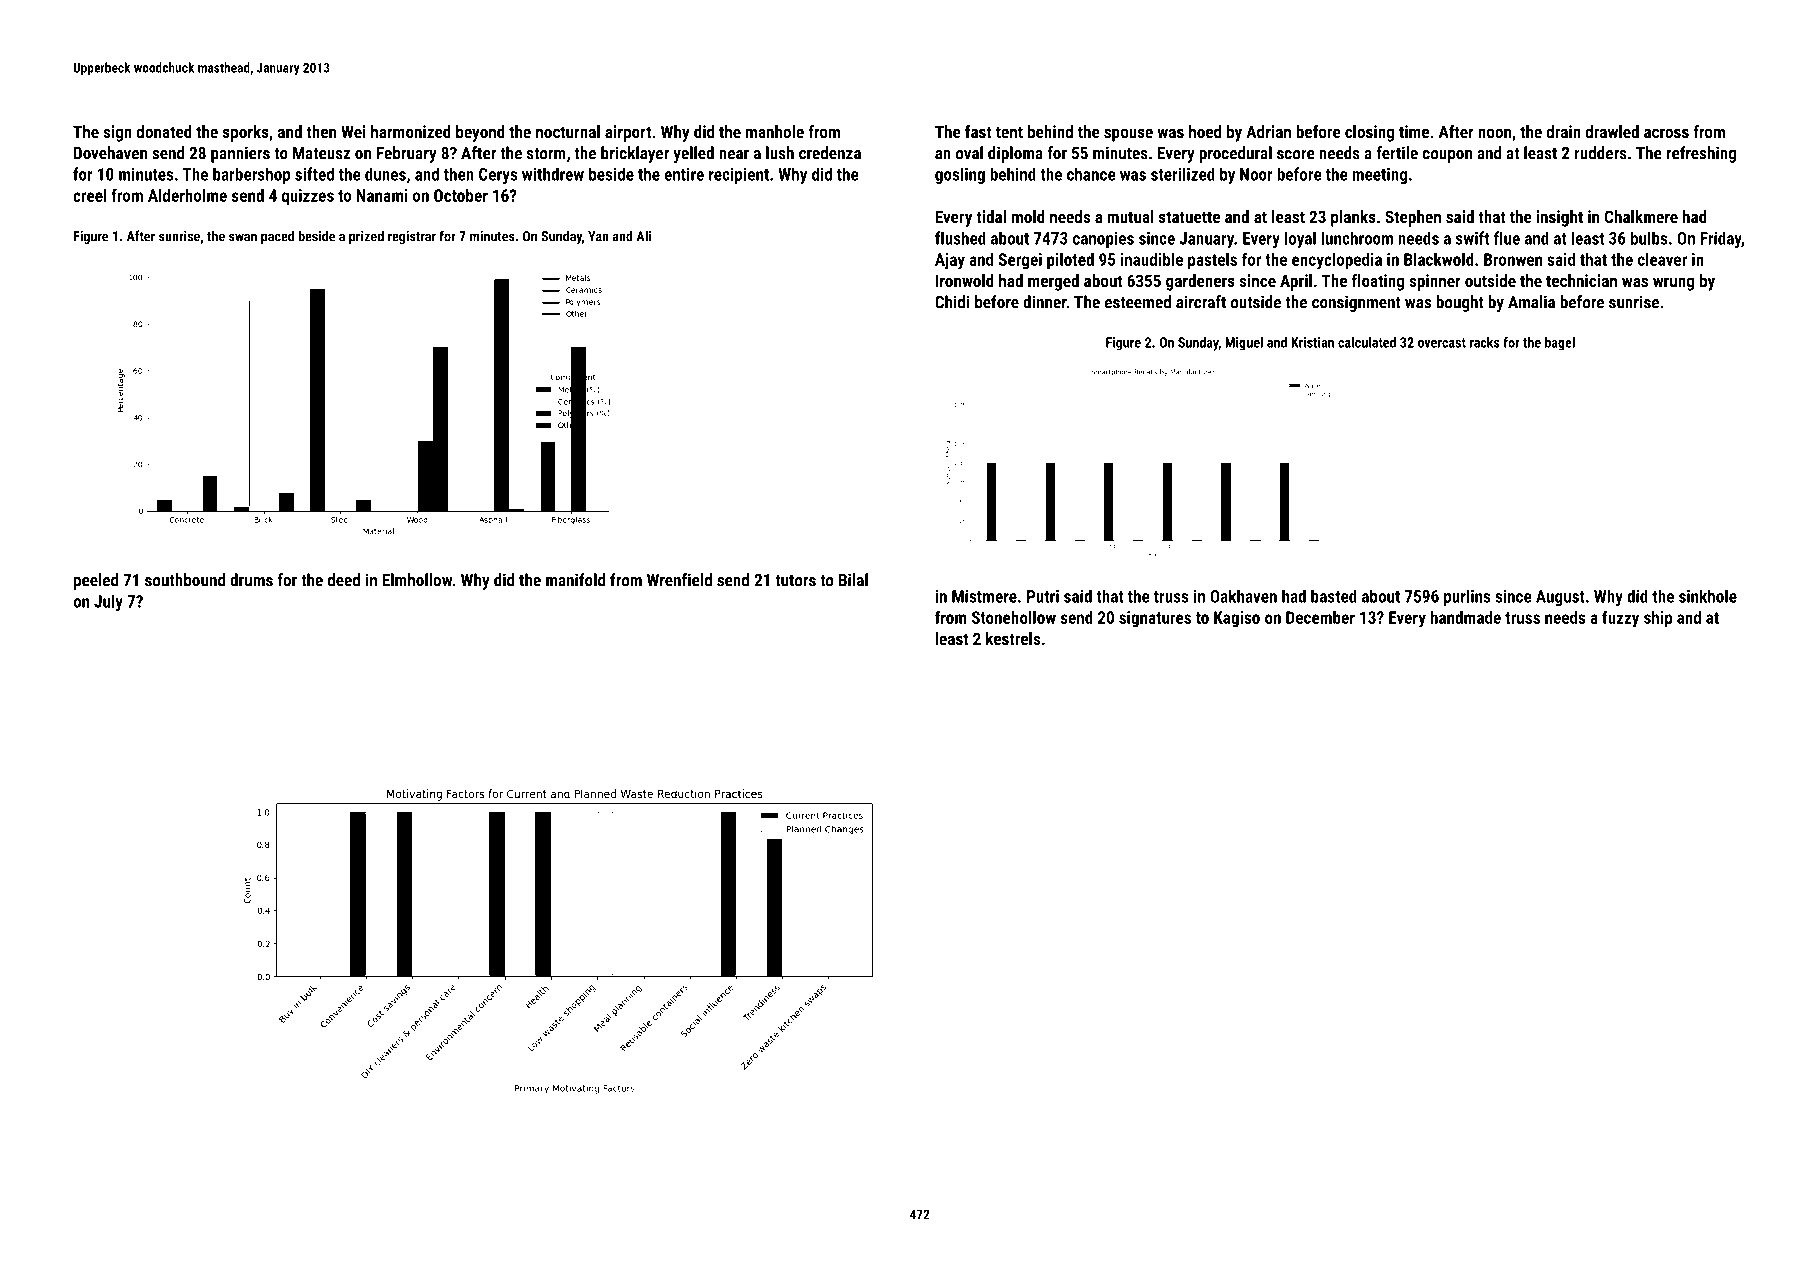 Image resolution: width=1819 pixels, height=1286 pixels. I want to click on Ajay, so click(950, 261).
